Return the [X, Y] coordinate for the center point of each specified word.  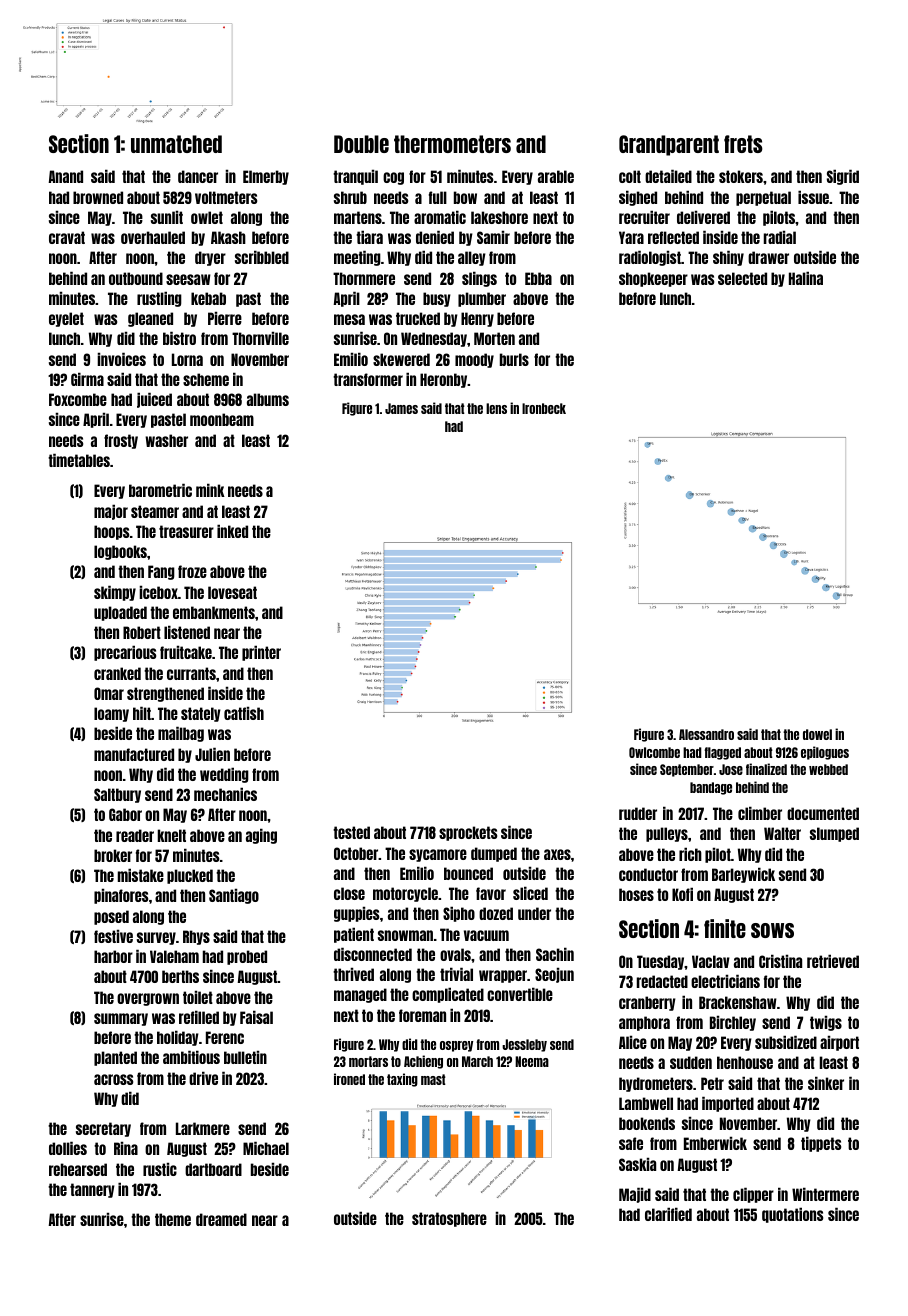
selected [742, 278]
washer [166, 440]
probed [247, 957]
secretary [103, 1129]
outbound [136, 278]
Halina [806, 278]
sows [772, 930]
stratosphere [449, 1219]
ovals [455, 954]
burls [514, 359]
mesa [349, 319]
